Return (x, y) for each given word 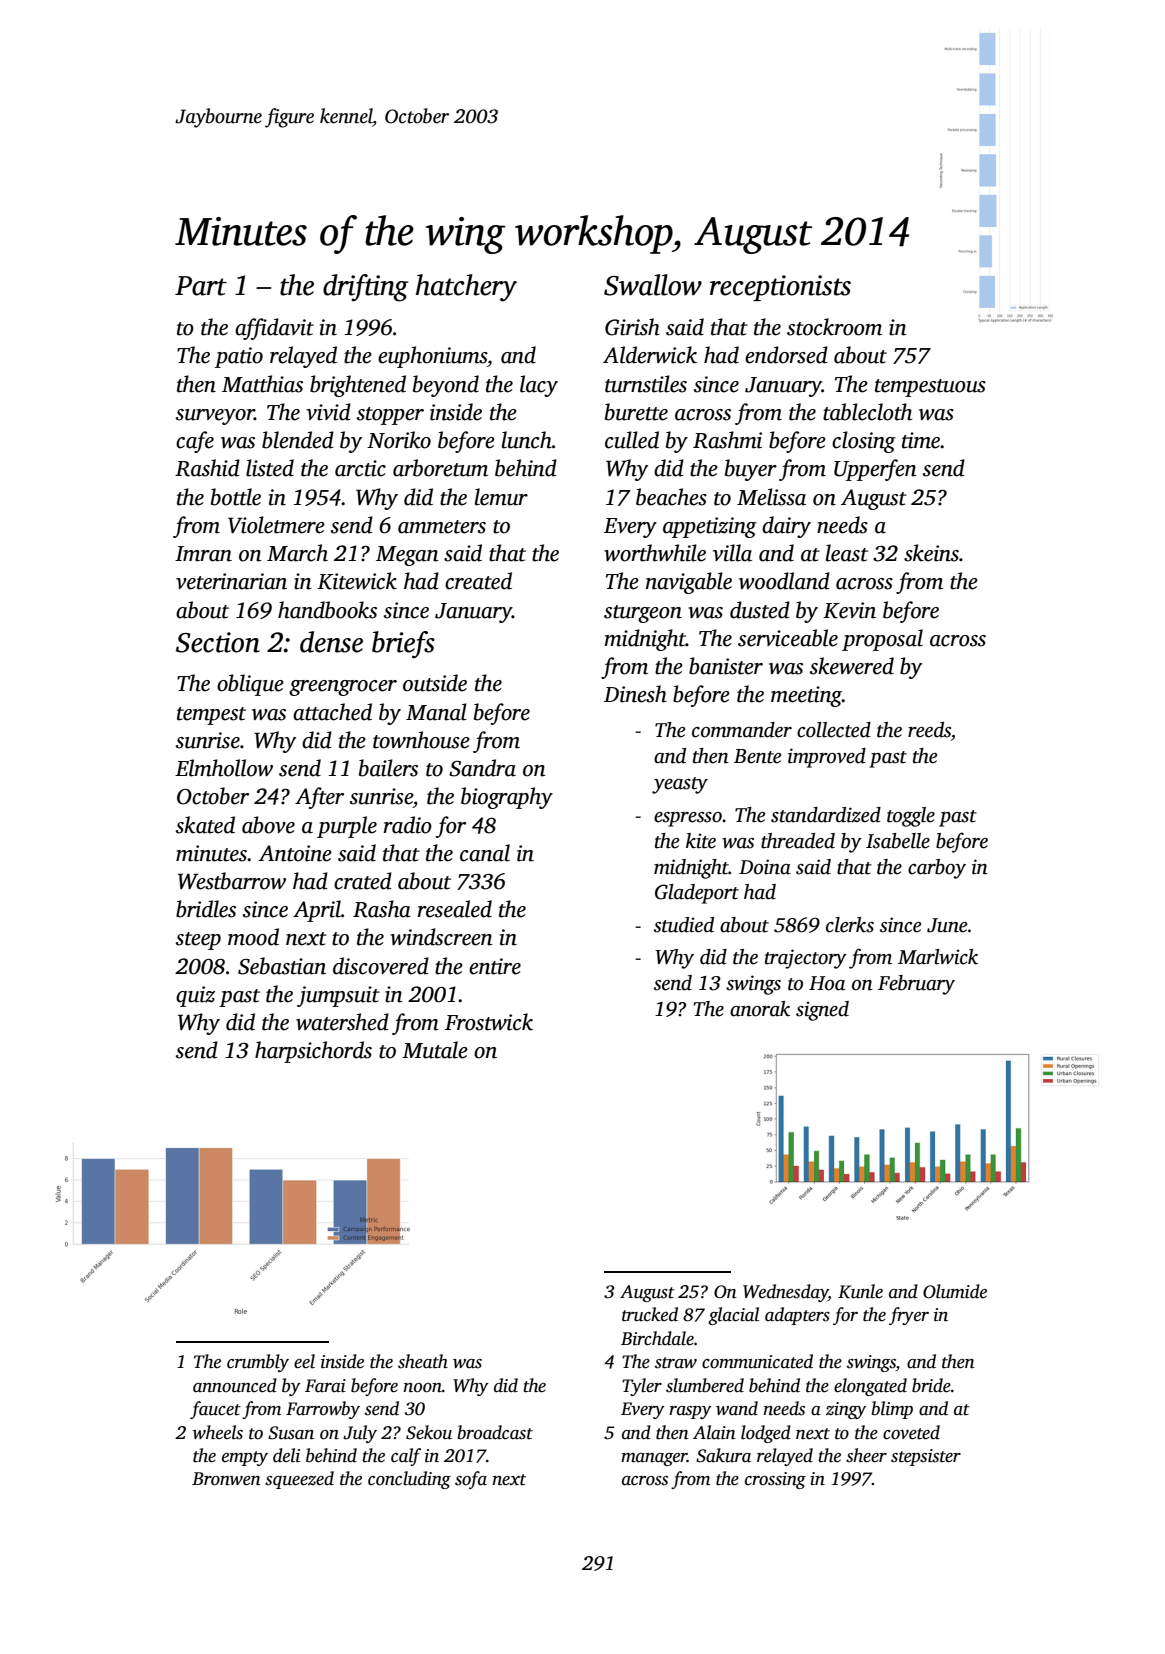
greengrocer (343, 688)
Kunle (860, 1291)
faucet (215, 1410)
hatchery (466, 288)
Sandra (482, 768)
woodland (784, 581)
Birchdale (657, 1338)
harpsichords (313, 1052)
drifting (365, 288)
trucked (650, 1314)
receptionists (780, 288)
